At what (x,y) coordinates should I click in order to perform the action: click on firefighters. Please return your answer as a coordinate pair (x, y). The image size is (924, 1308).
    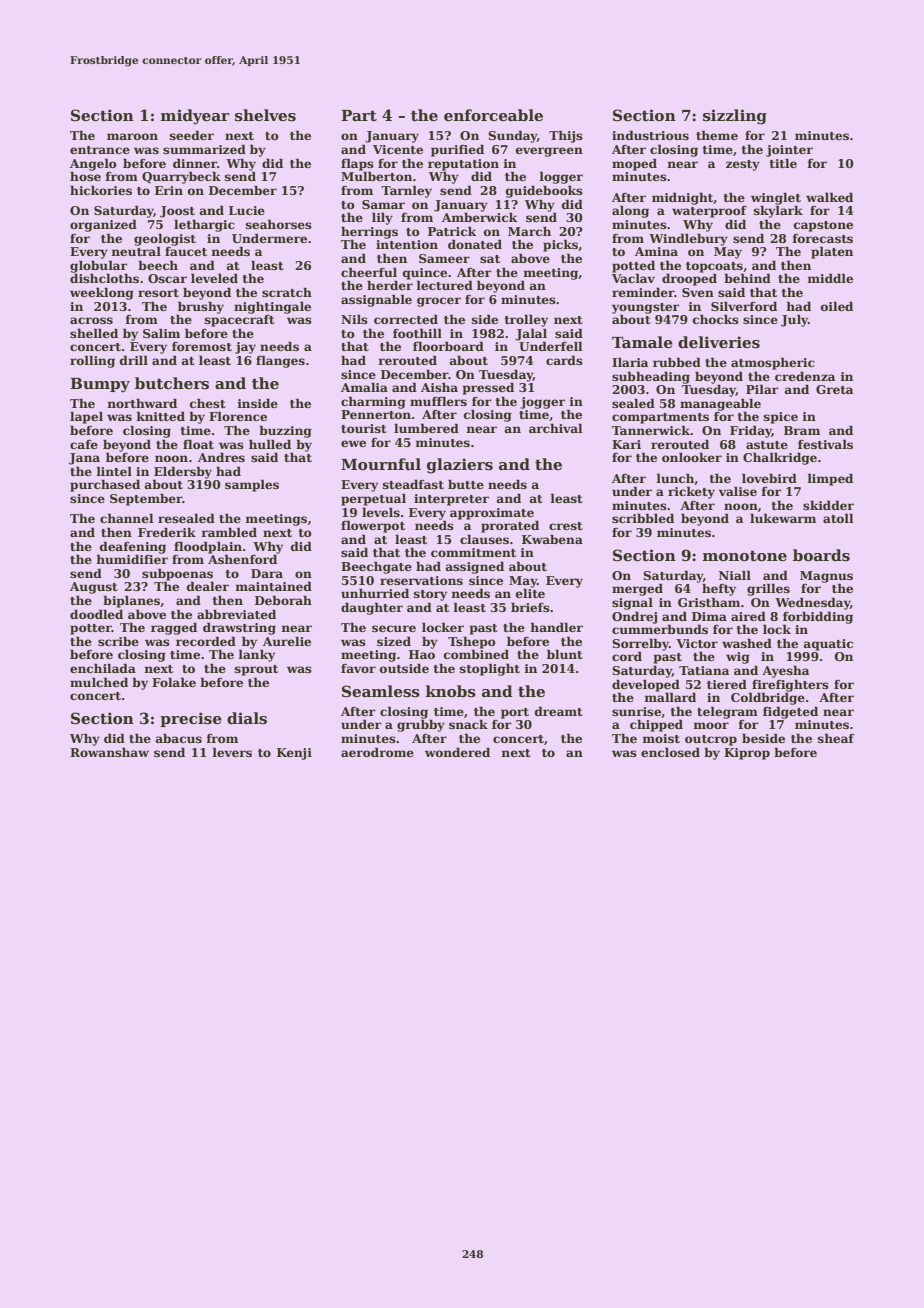
    Looking at the image, I should click on (790, 685).
